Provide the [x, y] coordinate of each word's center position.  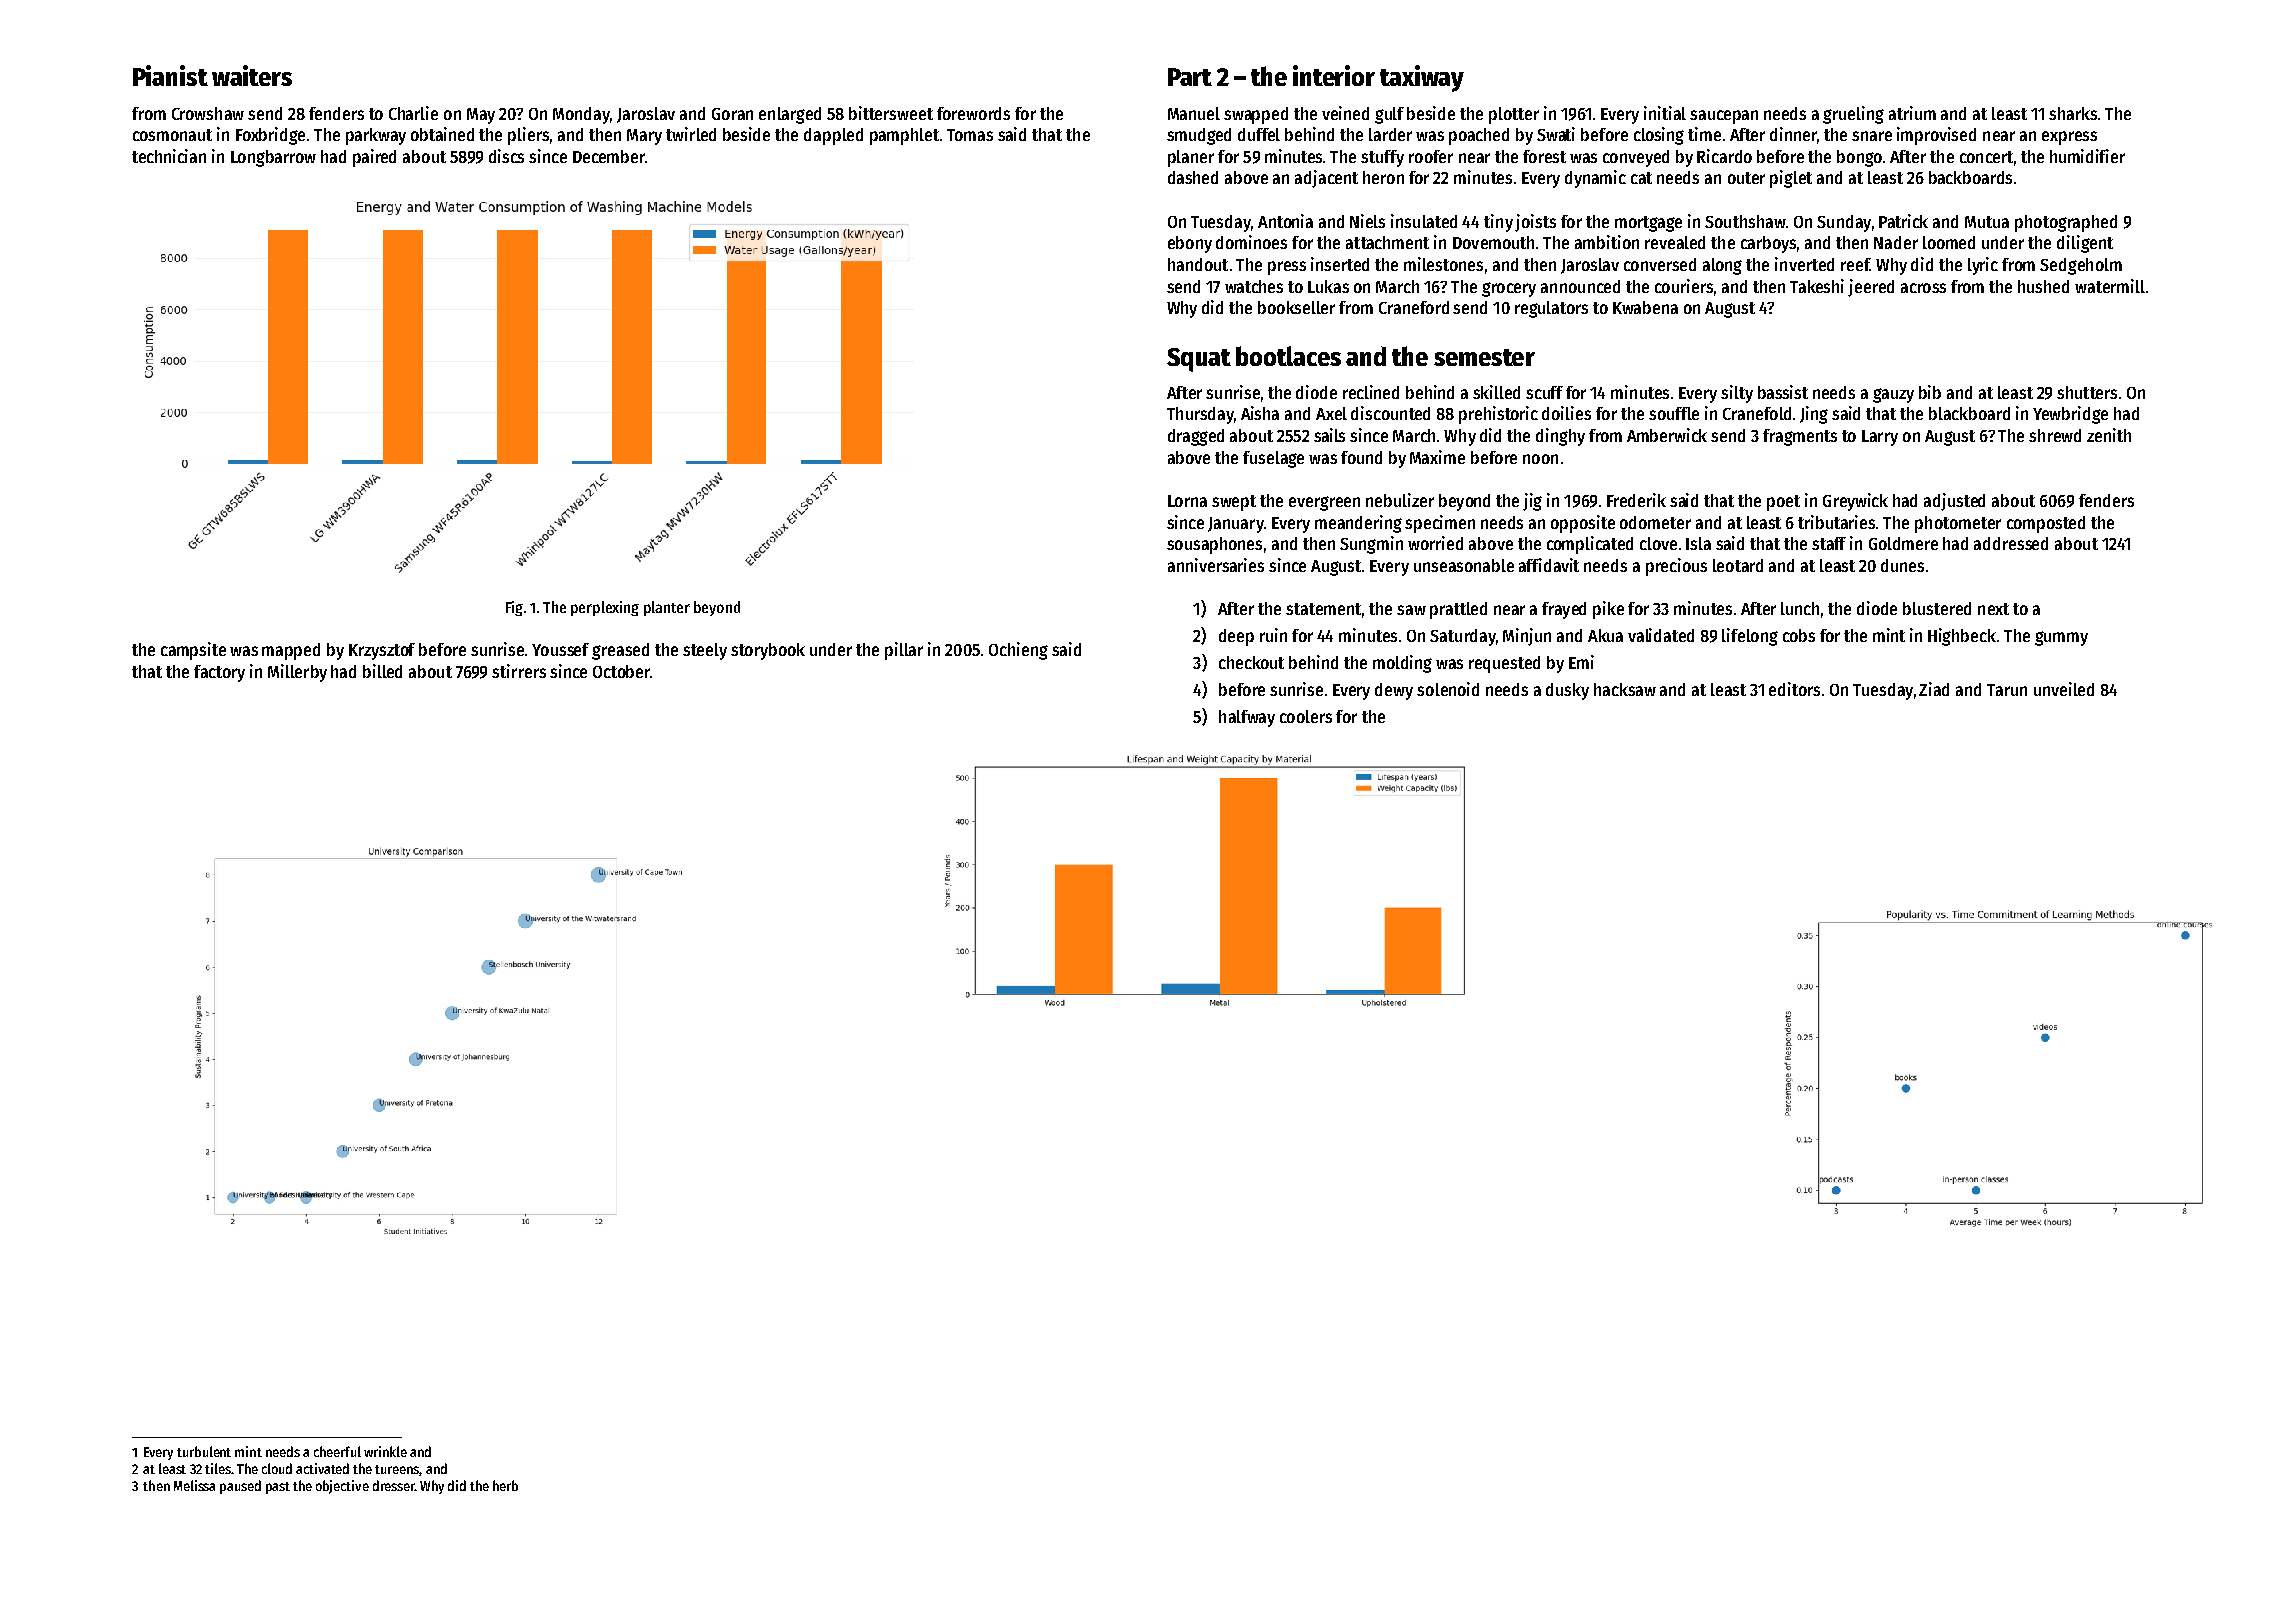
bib [1930, 392]
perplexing [605, 608]
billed [382, 671]
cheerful [337, 1451]
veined [1345, 113]
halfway [1247, 718]
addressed [2011, 543]
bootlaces [1288, 356]
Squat [1199, 360]
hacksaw [1625, 689]
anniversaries [1216, 565]
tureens [397, 1470]
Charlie [413, 113]
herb [505, 1485]
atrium [1912, 113]
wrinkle [385, 1451]
